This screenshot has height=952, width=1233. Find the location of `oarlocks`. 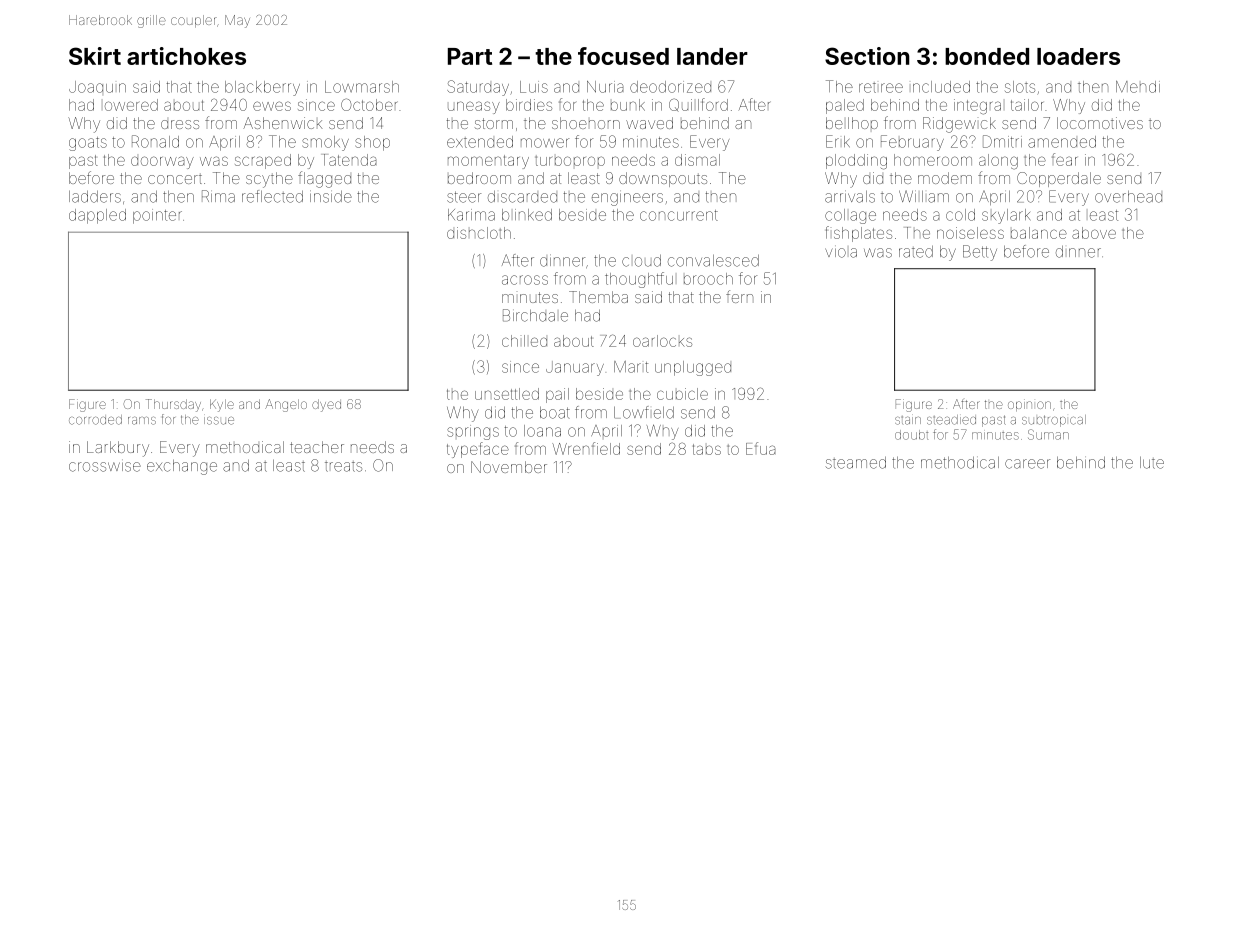

oarlocks is located at coordinates (662, 341).
